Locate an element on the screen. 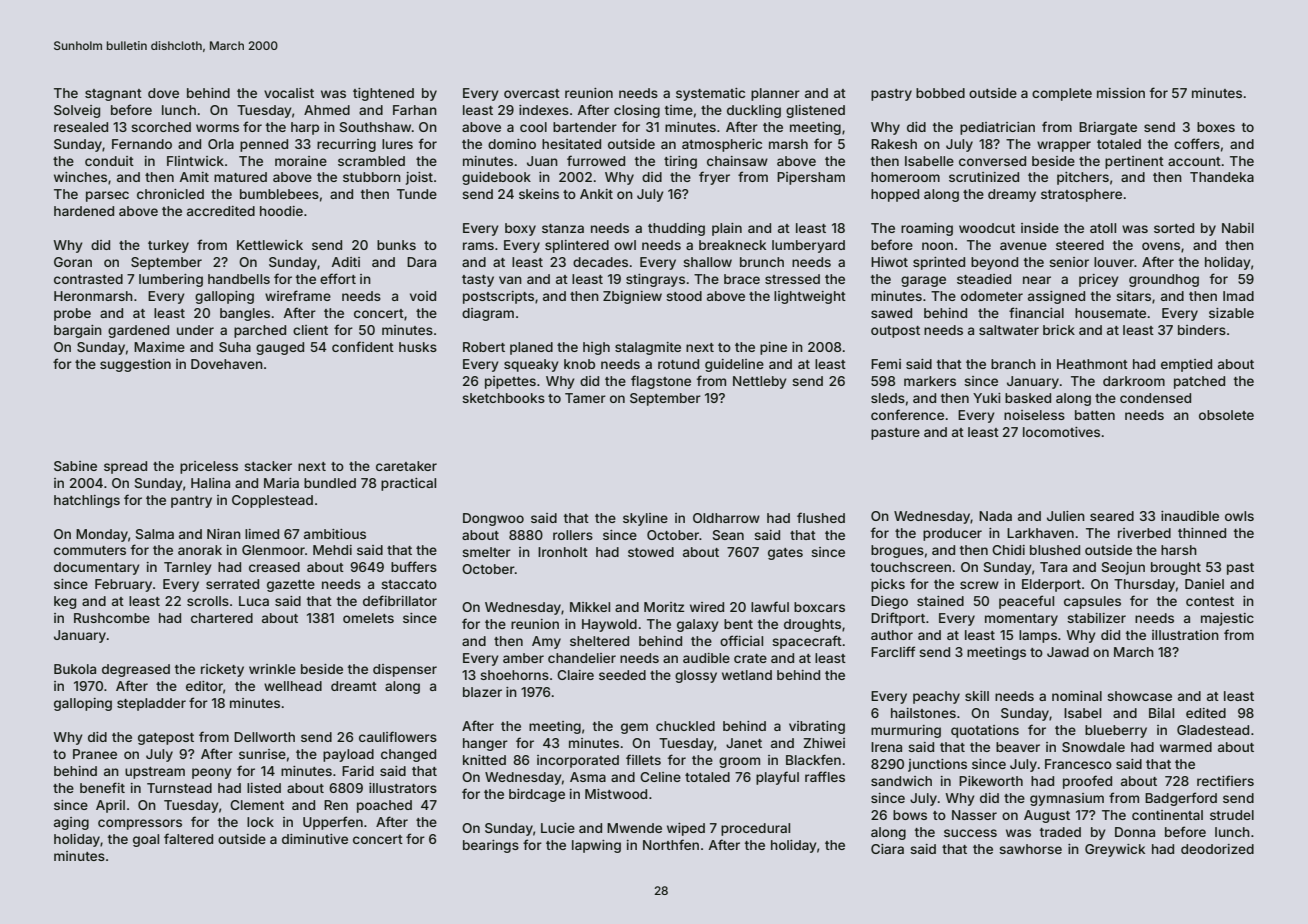 The width and height of the screenshot is (1308, 924). Rakesh is located at coordinates (894, 144).
